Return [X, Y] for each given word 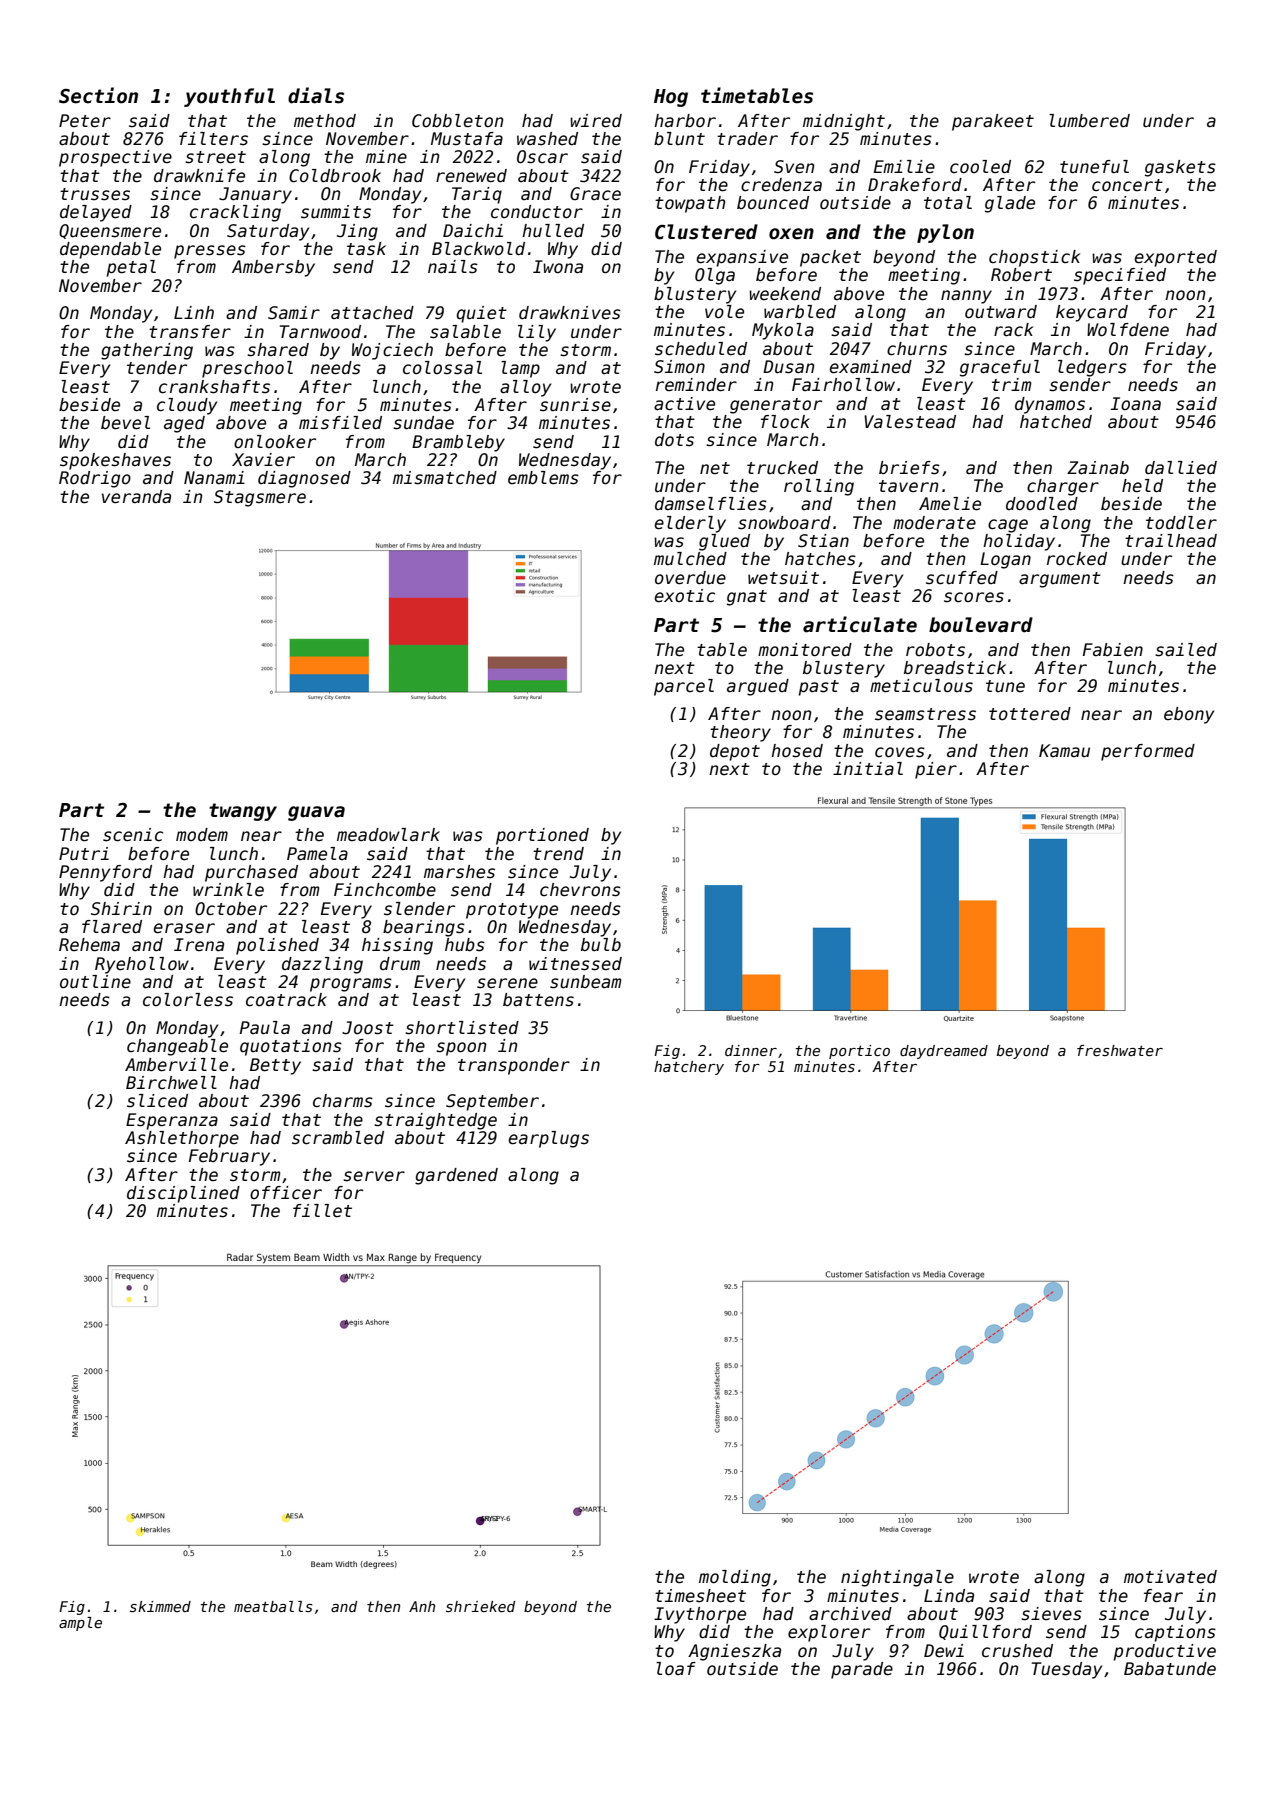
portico [859, 1052]
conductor [537, 212]
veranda [136, 497]
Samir [294, 313]
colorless [188, 1000]
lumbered [1089, 121]
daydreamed [944, 1052]
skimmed [160, 1606]
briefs [909, 468]
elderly [690, 524]
